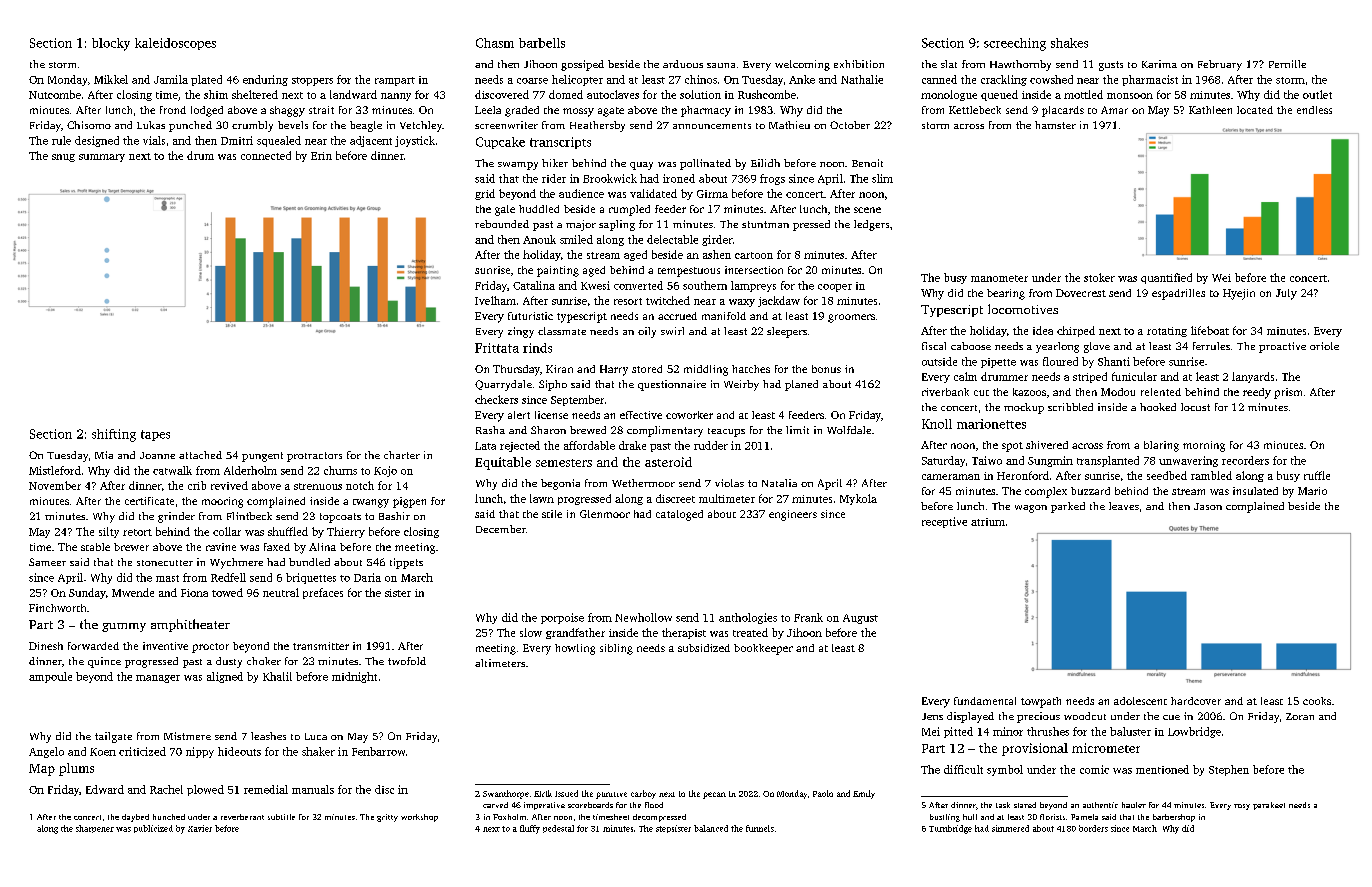  I want to click on tapes, so click(155, 435).
